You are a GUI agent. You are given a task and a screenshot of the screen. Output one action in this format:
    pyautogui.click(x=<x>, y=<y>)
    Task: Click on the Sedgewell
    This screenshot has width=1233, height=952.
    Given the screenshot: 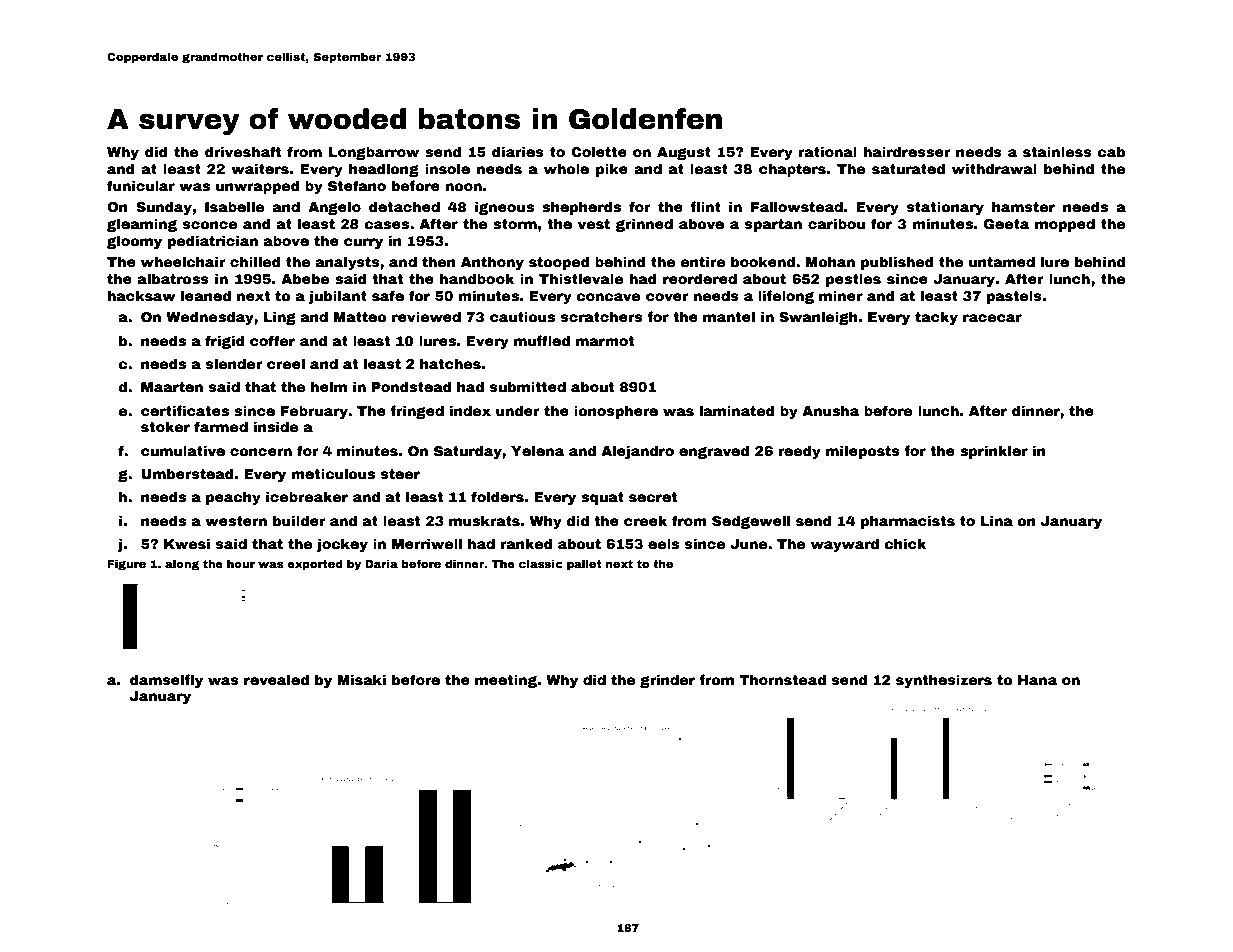 What is the action you would take?
    pyautogui.click(x=751, y=522)
